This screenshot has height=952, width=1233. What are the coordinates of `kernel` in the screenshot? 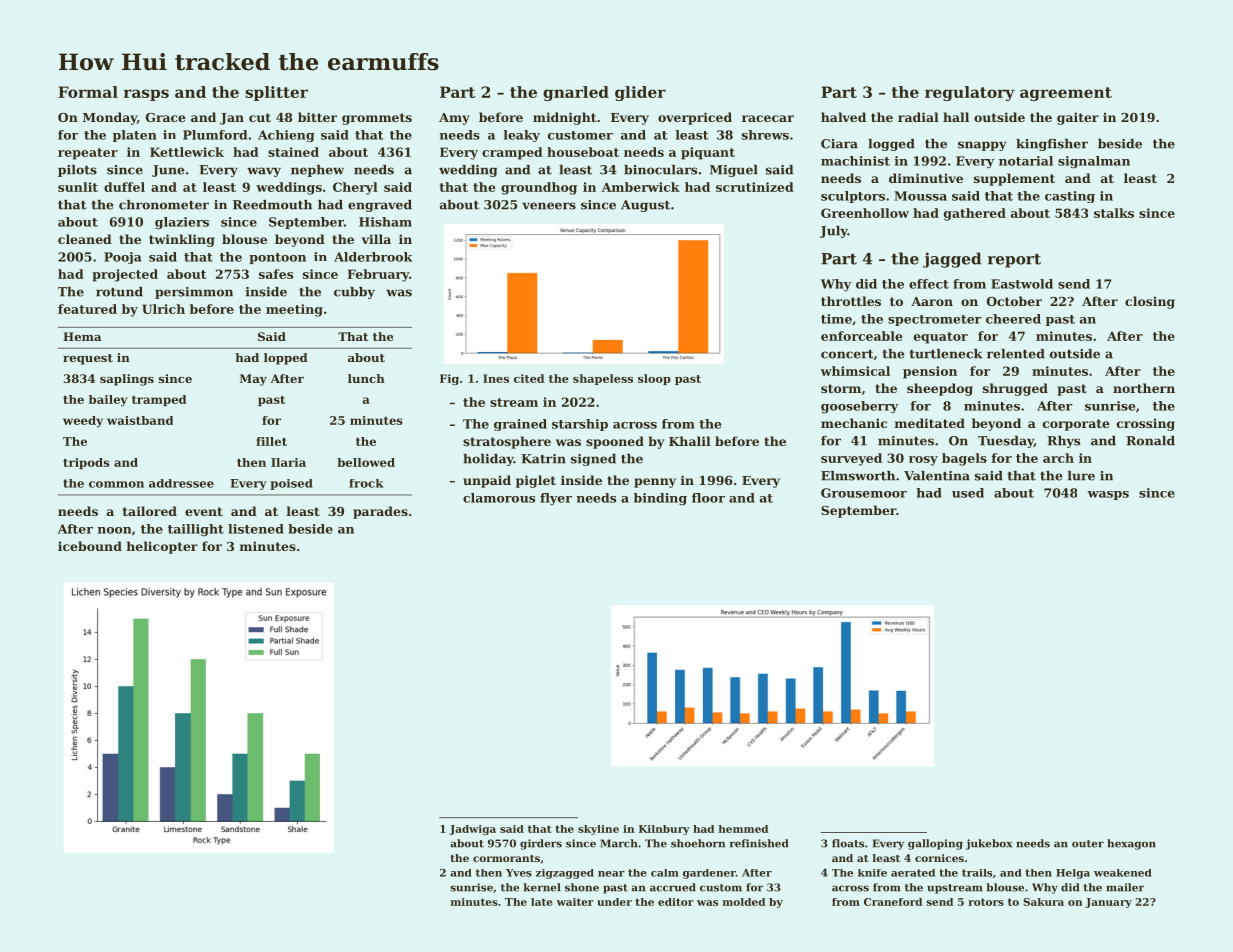 It's located at (542, 887).
